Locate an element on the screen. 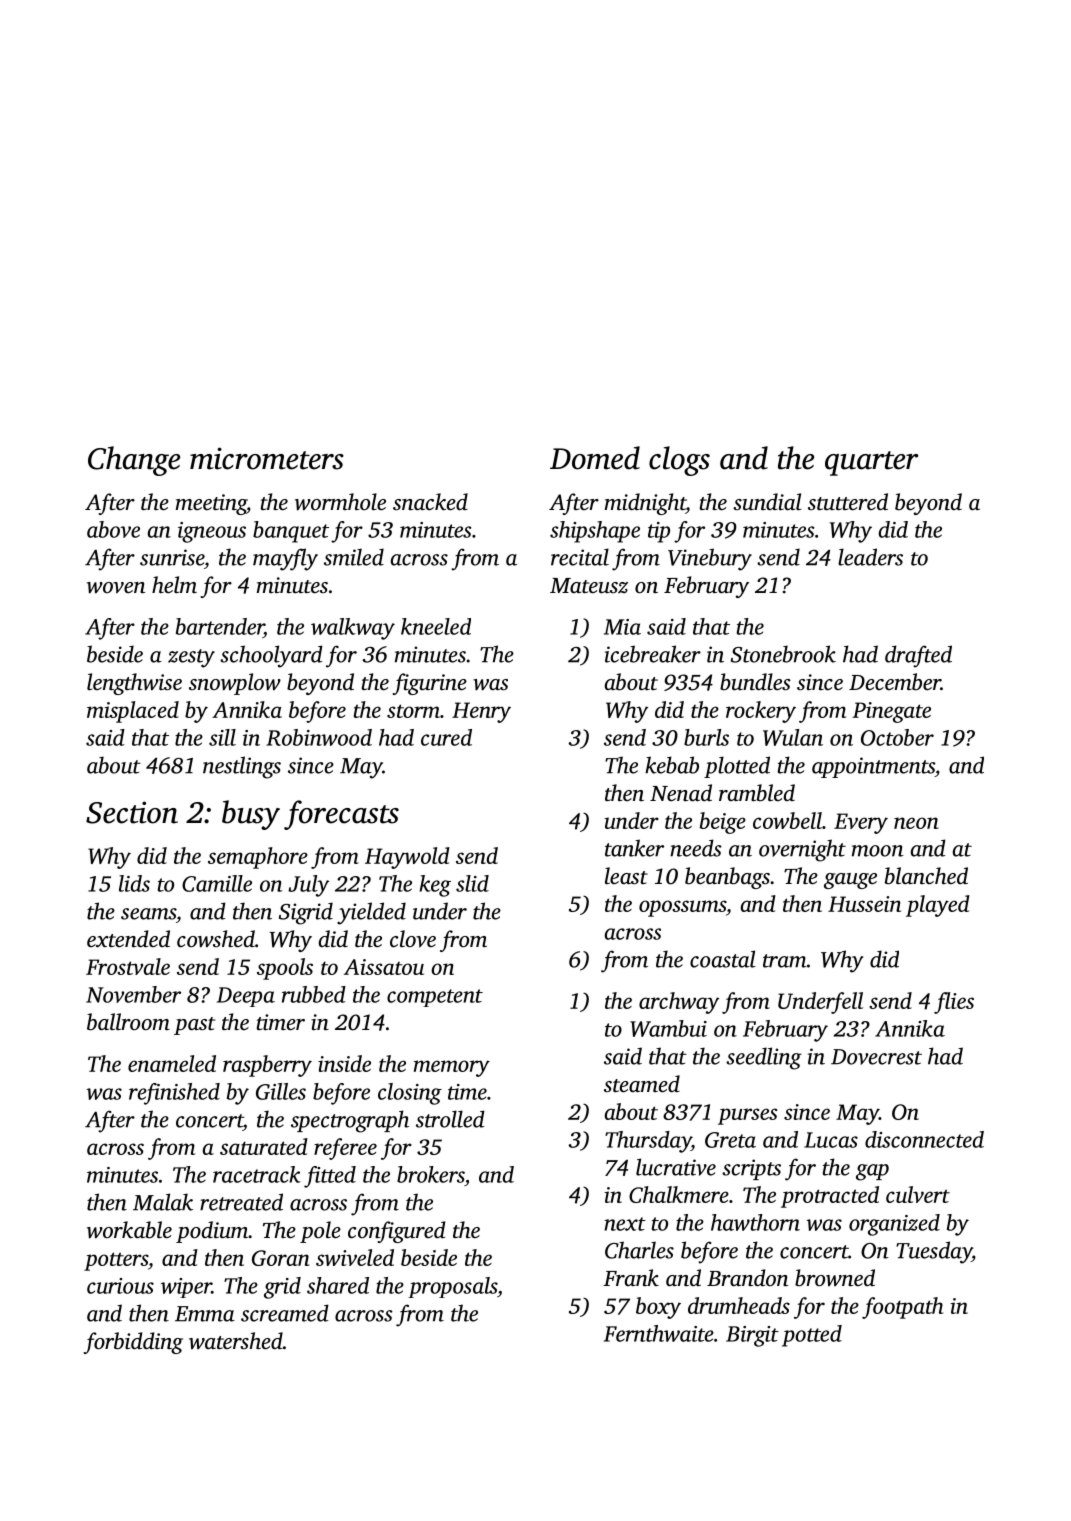 This screenshot has width=1071, height=1521. micrometers is located at coordinates (267, 458).
